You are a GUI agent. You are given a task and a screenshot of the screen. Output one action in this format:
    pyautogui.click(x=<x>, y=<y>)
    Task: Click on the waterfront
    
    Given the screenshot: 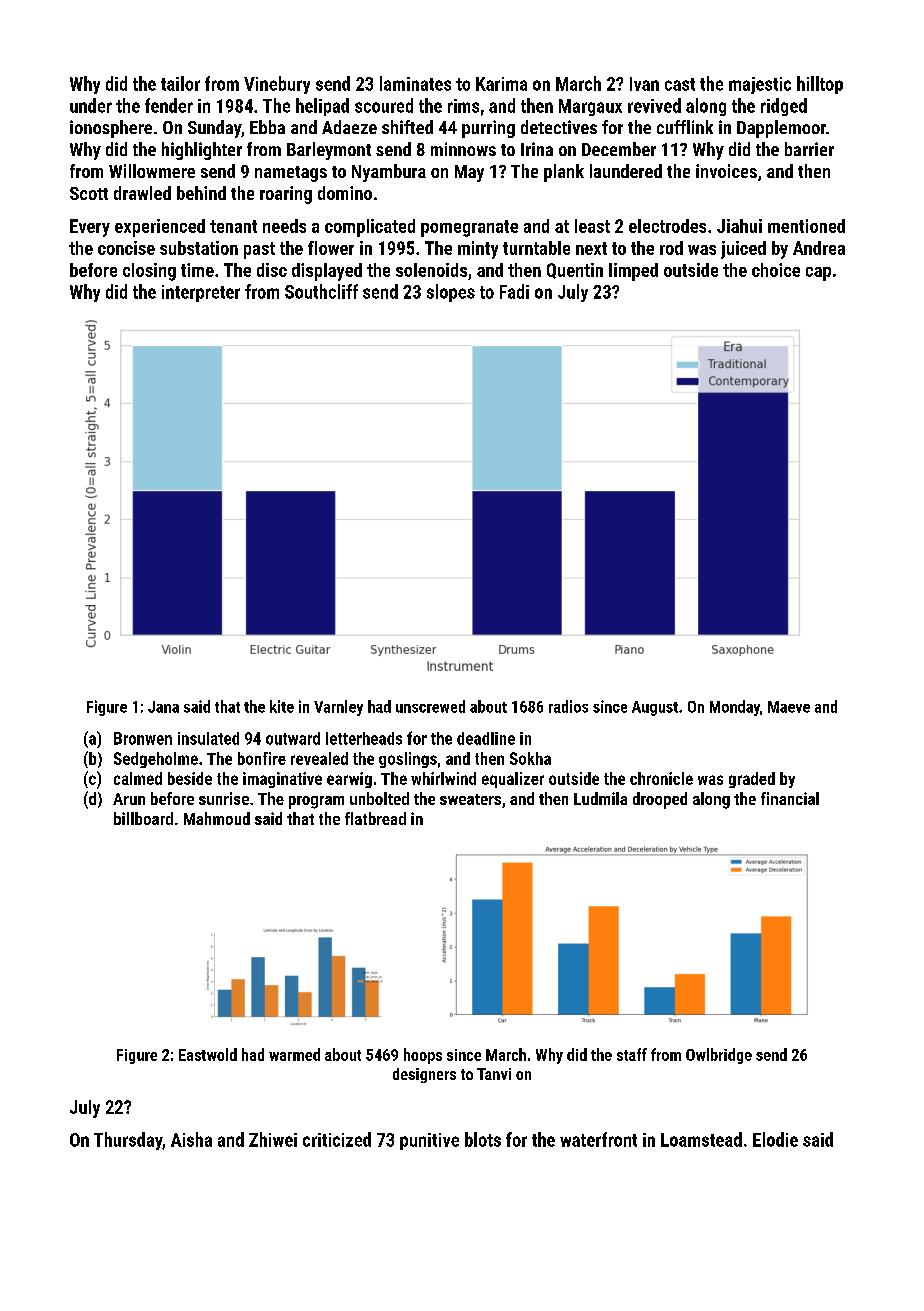 What is the action you would take?
    pyautogui.click(x=598, y=1139)
